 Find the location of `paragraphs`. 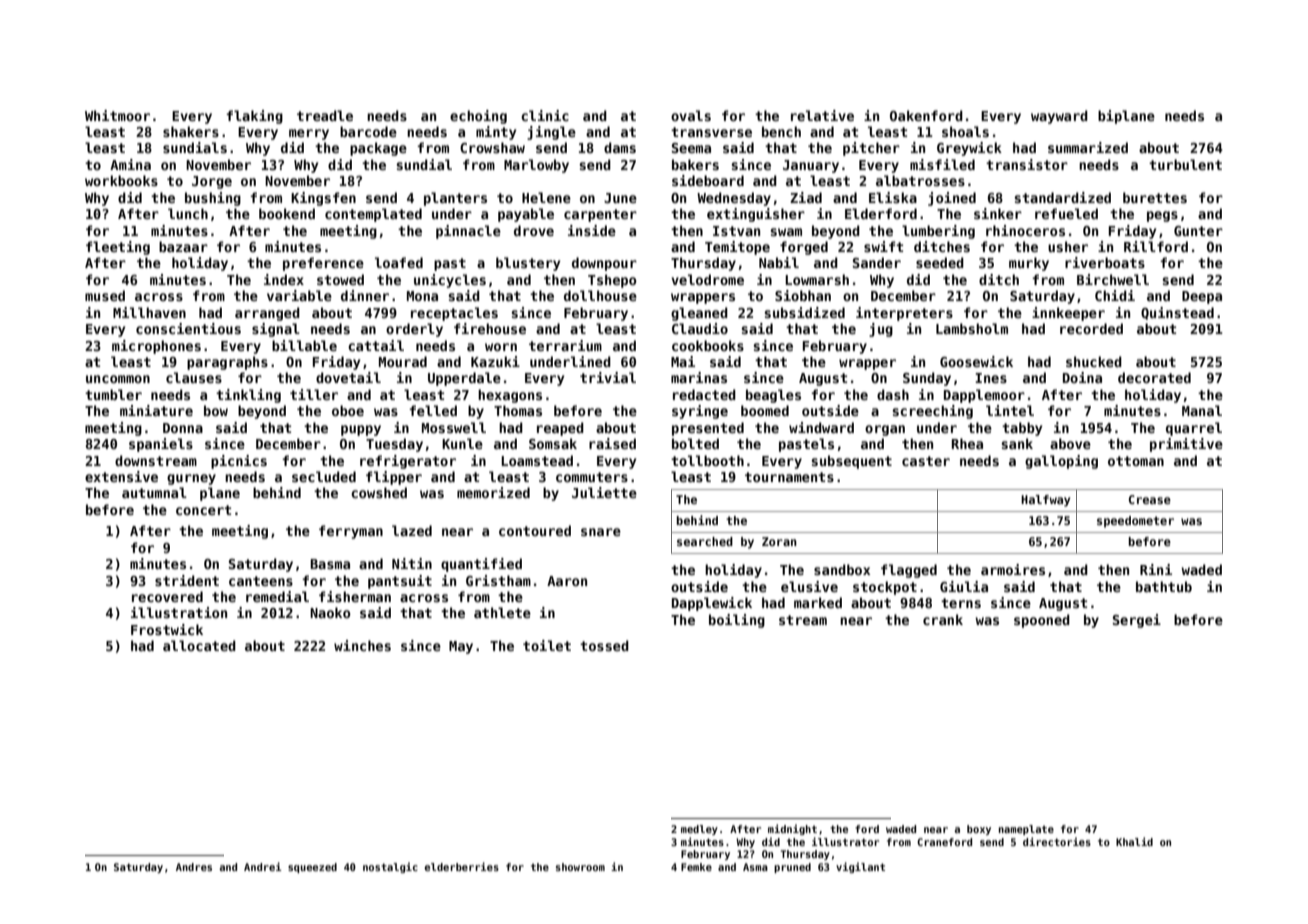

paragraphs is located at coordinates (227, 363).
